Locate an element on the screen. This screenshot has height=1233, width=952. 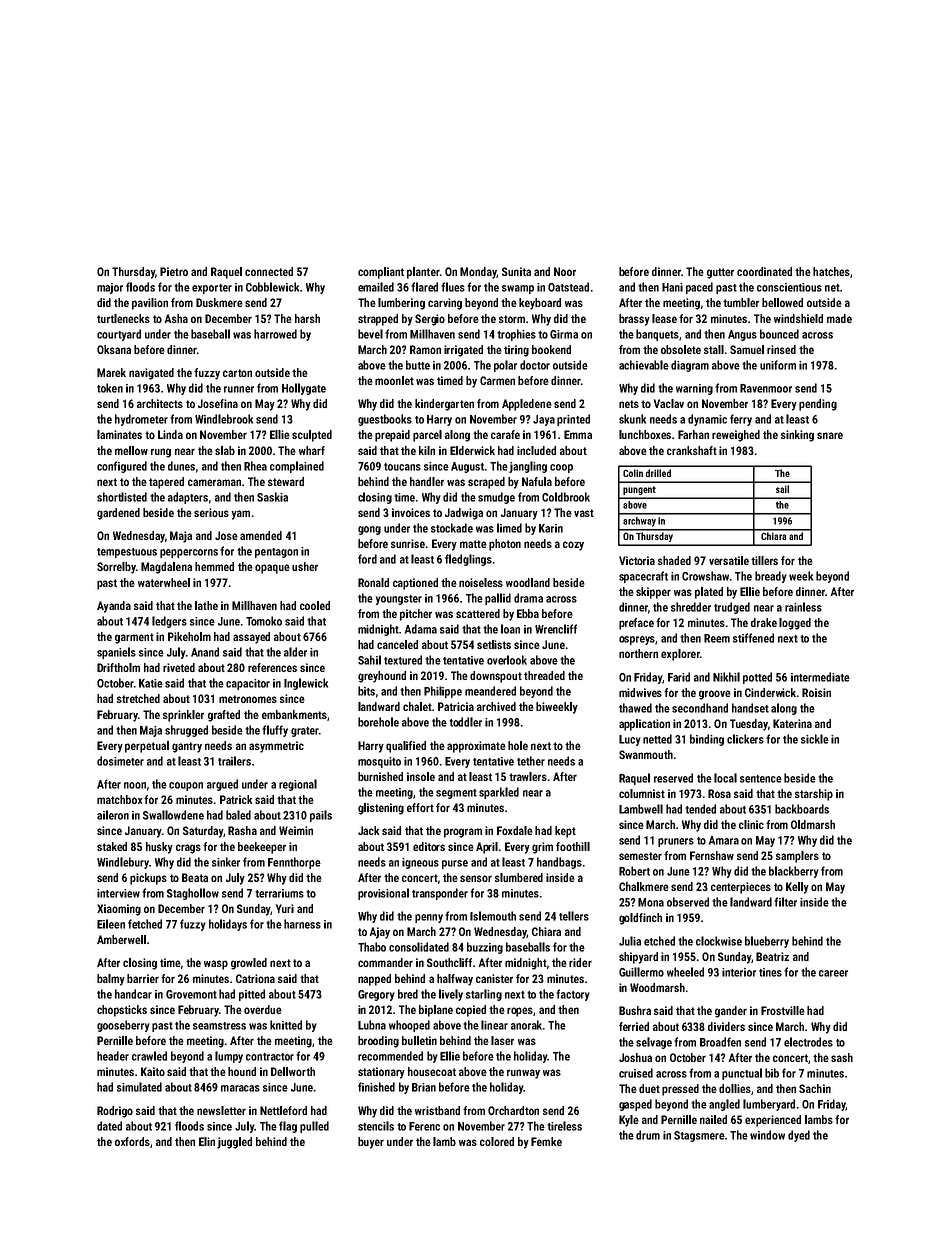
Oatstead is located at coordinates (568, 287).
